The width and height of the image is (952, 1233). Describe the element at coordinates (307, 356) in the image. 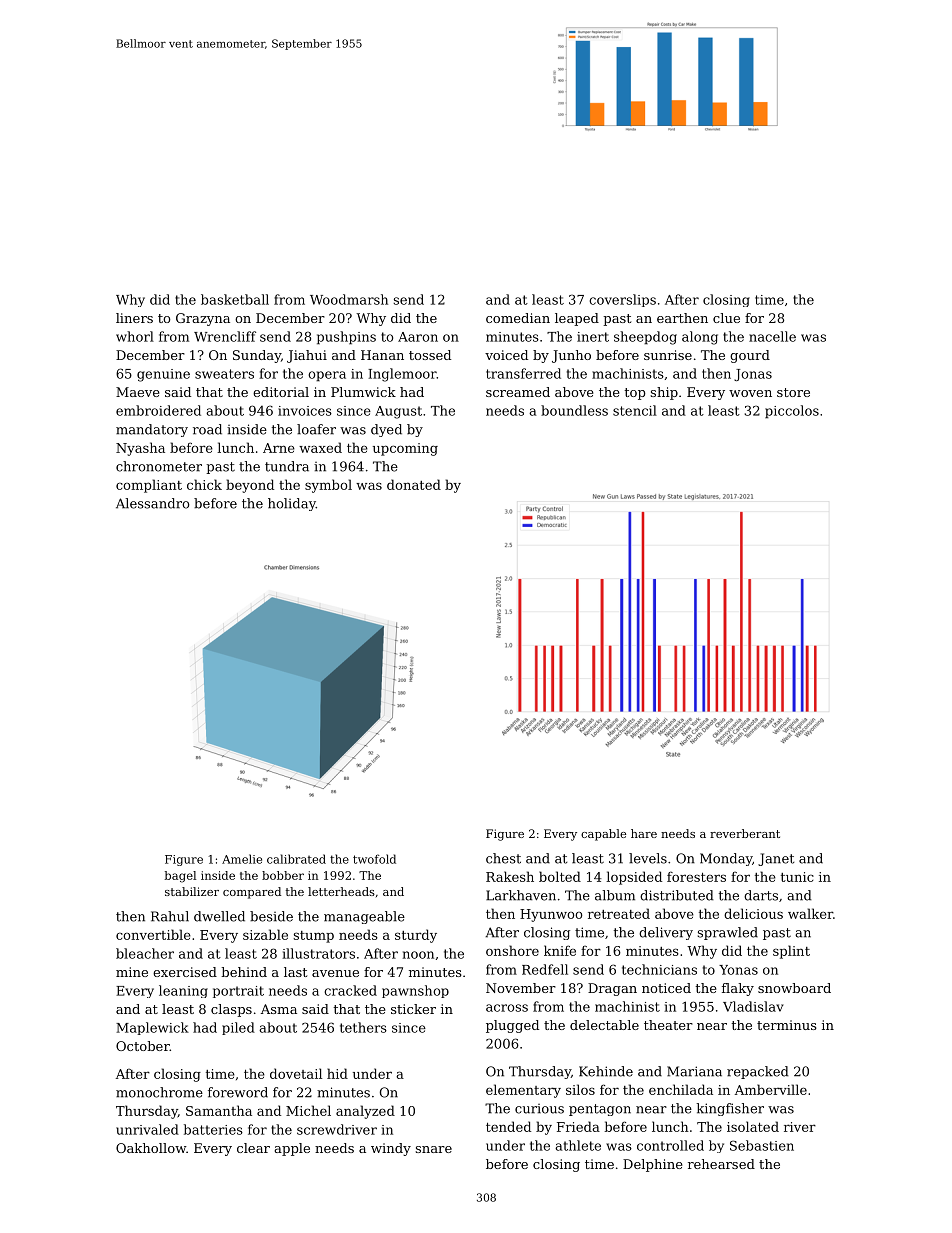

I see `Jiahui` at that location.
